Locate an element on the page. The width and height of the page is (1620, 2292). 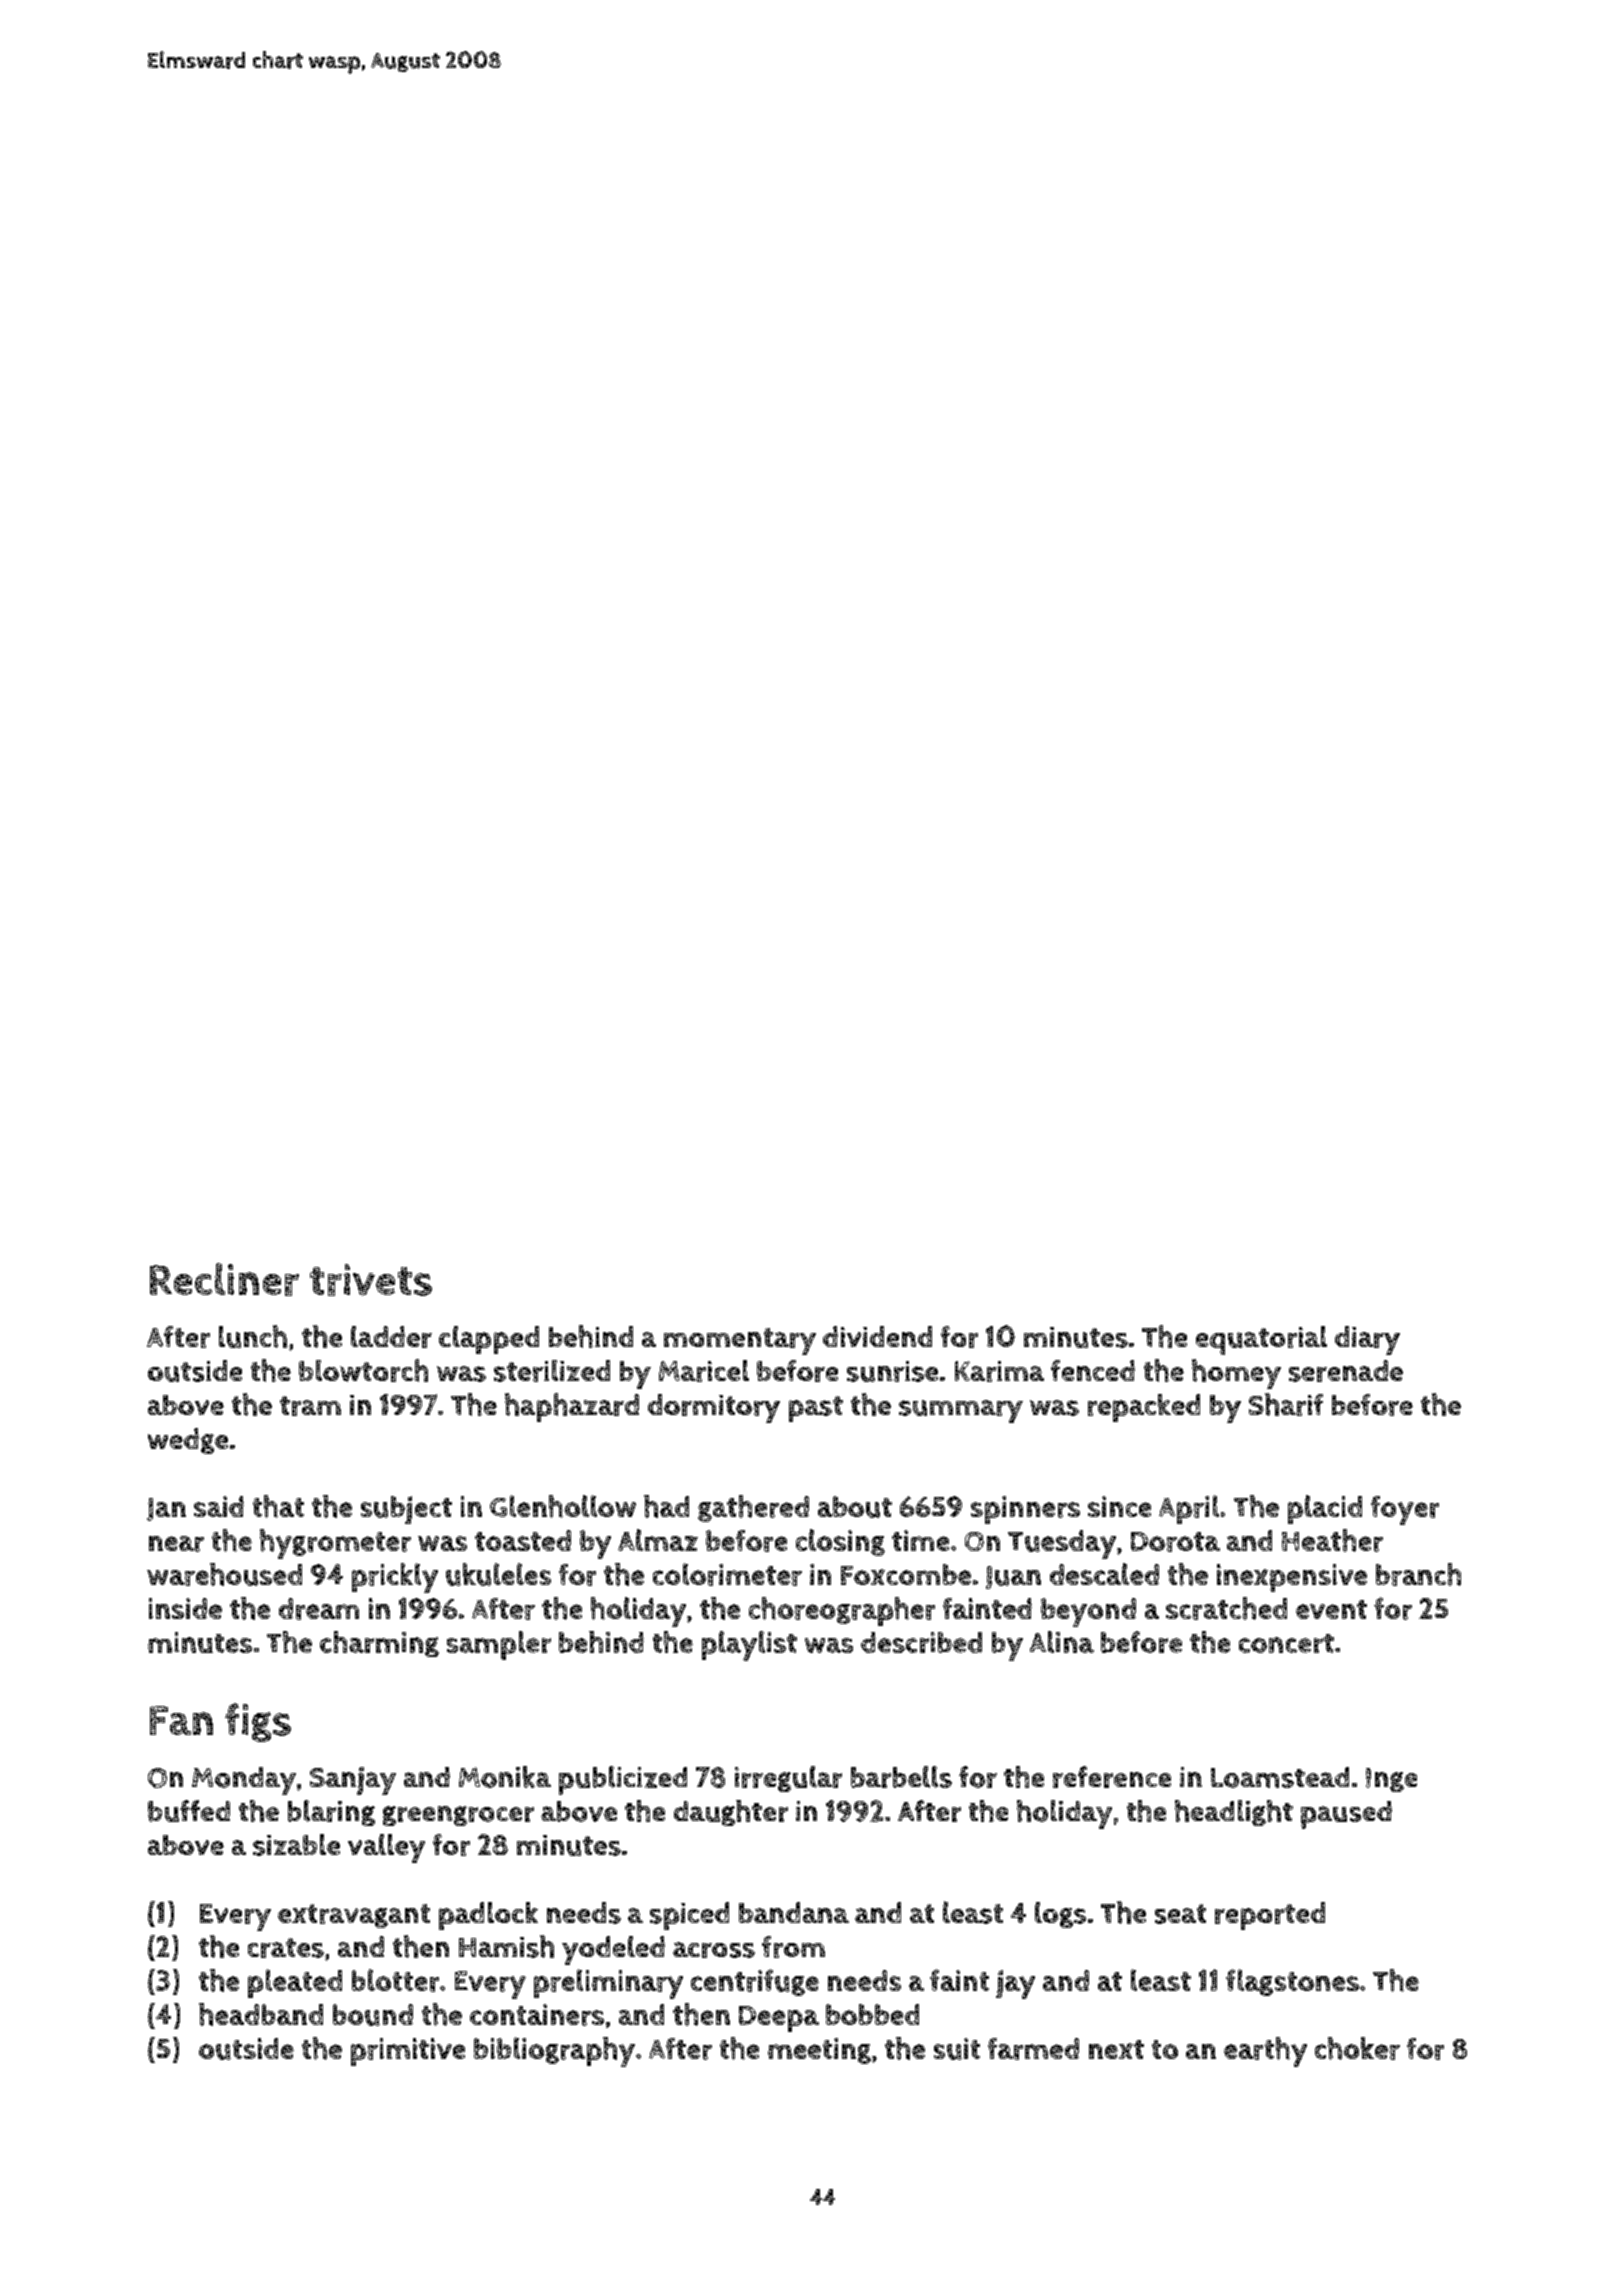
placid is located at coordinates (1325, 1509).
